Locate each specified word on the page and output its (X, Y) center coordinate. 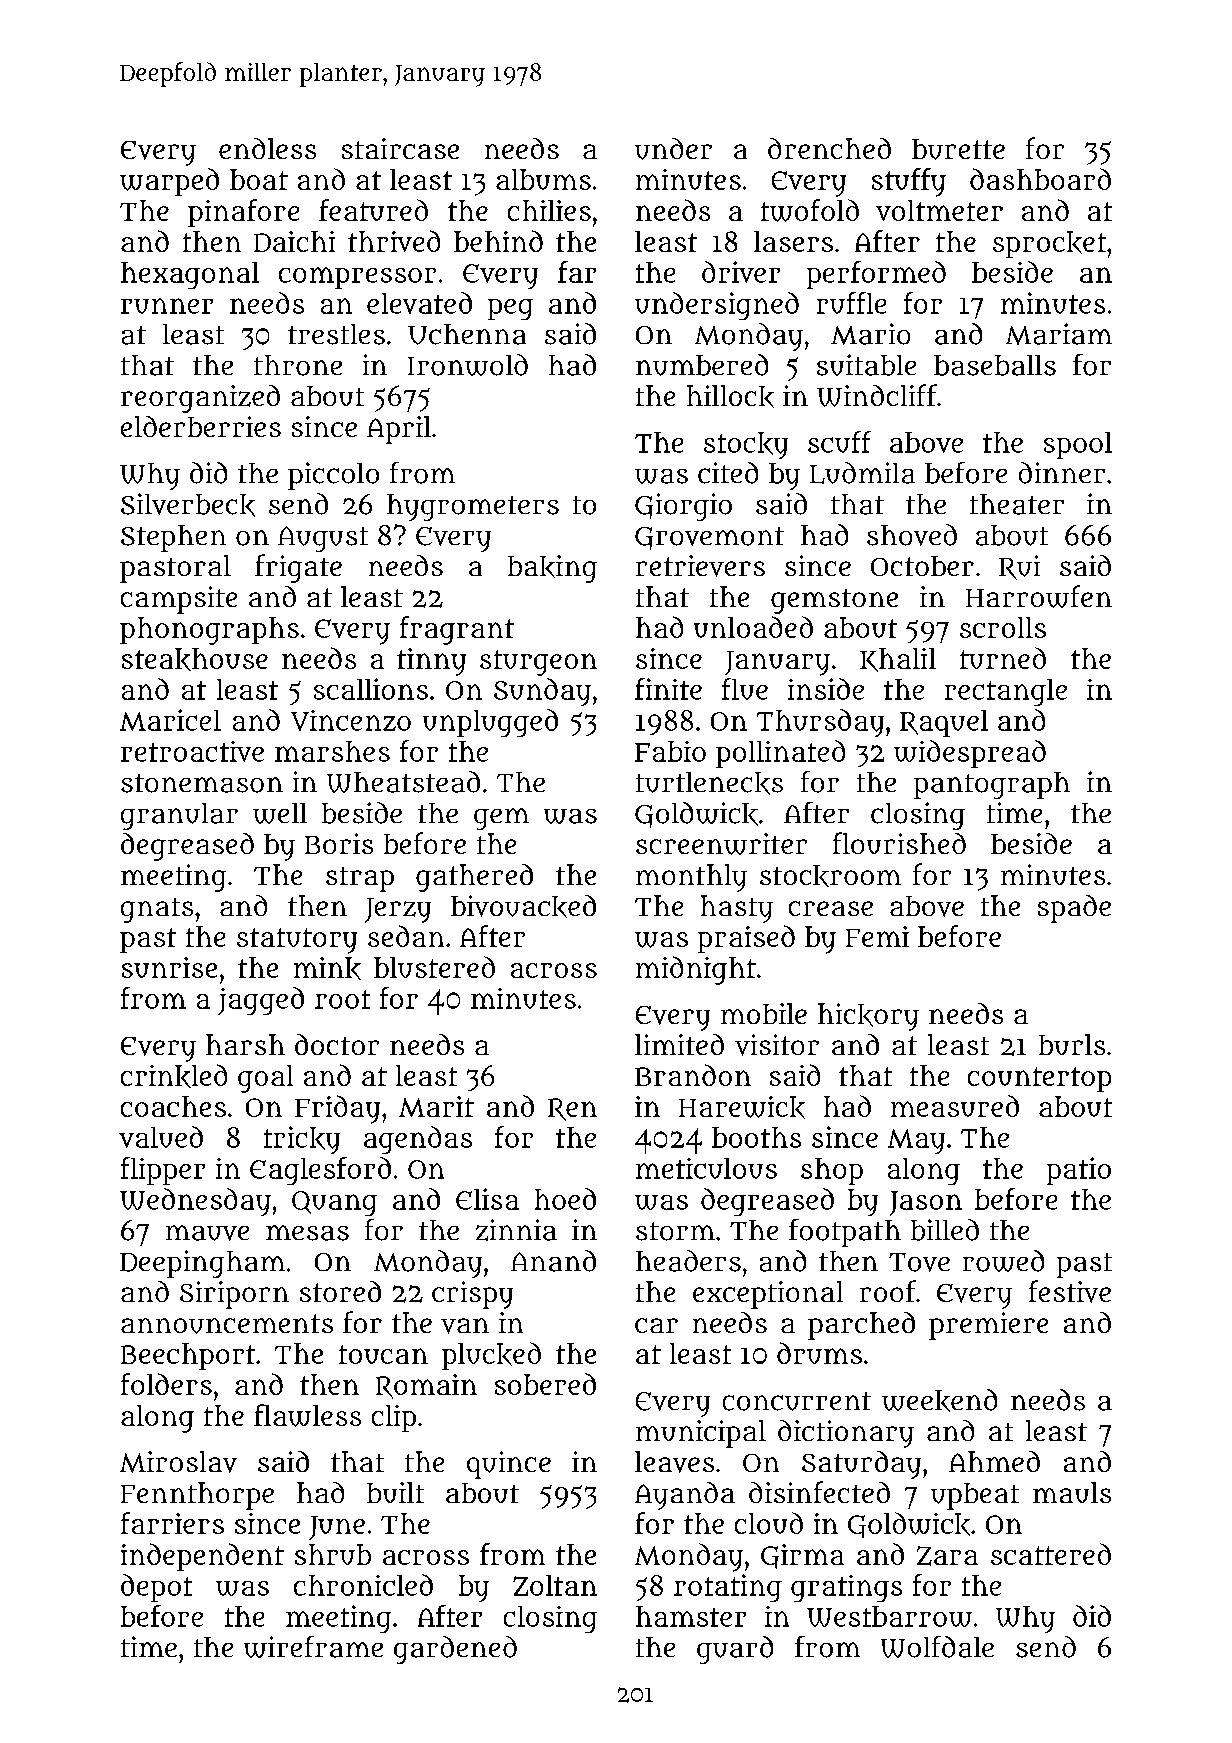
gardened (455, 1650)
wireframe (313, 1647)
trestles (336, 334)
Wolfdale (937, 1647)
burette (958, 149)
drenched (829, 148)
